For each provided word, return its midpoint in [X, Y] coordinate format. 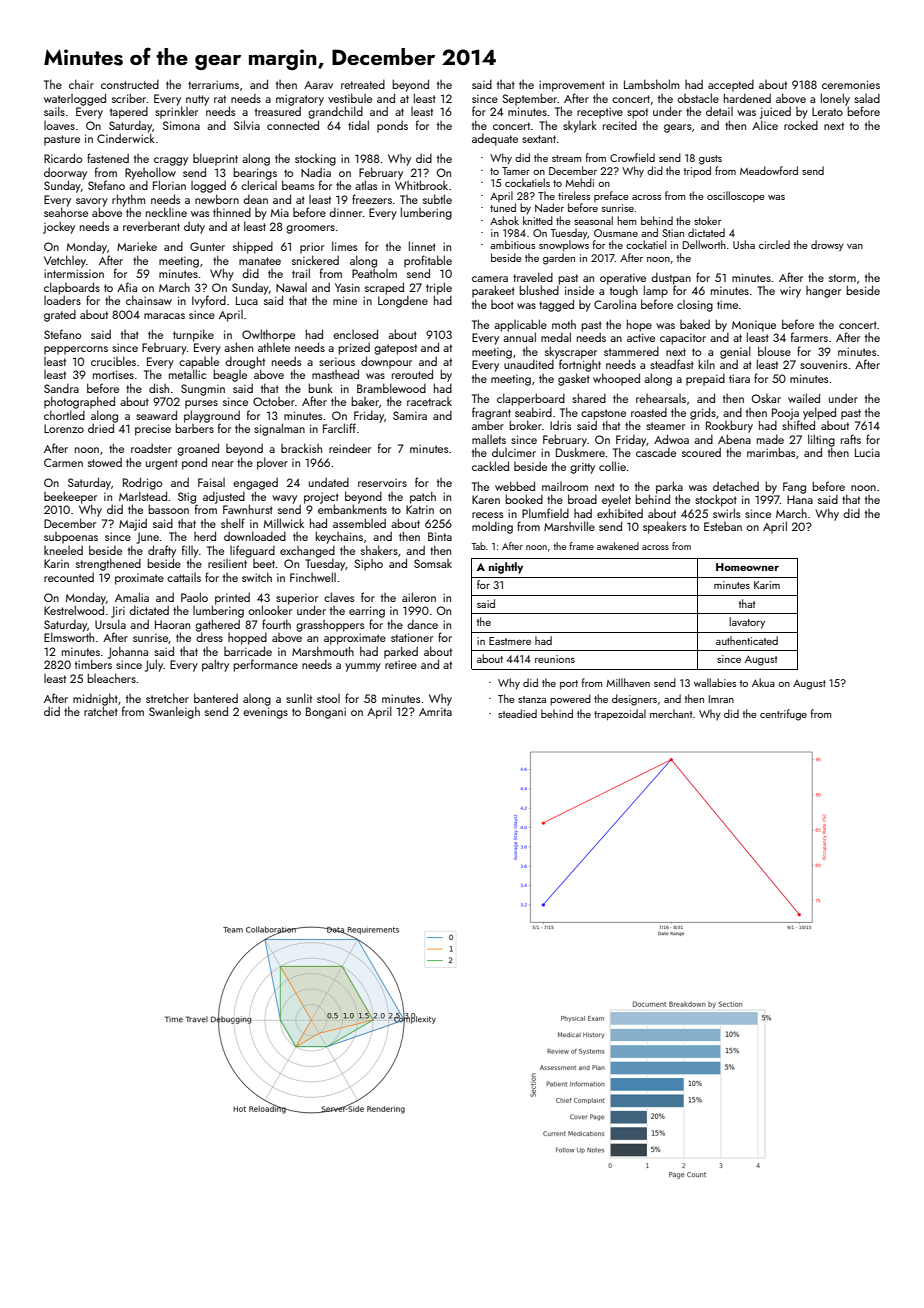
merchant [671, 713]
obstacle [698, 98]
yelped [819, 413]
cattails [184, 577]
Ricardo [63, 158]
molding [492, 527]
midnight [95, 699]
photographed [79, 402]
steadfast [672, 364]
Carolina [615, 304]
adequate [495, 139]
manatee [260, 261]
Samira [410, 415]
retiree [401, 664]
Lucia [867, 452]
